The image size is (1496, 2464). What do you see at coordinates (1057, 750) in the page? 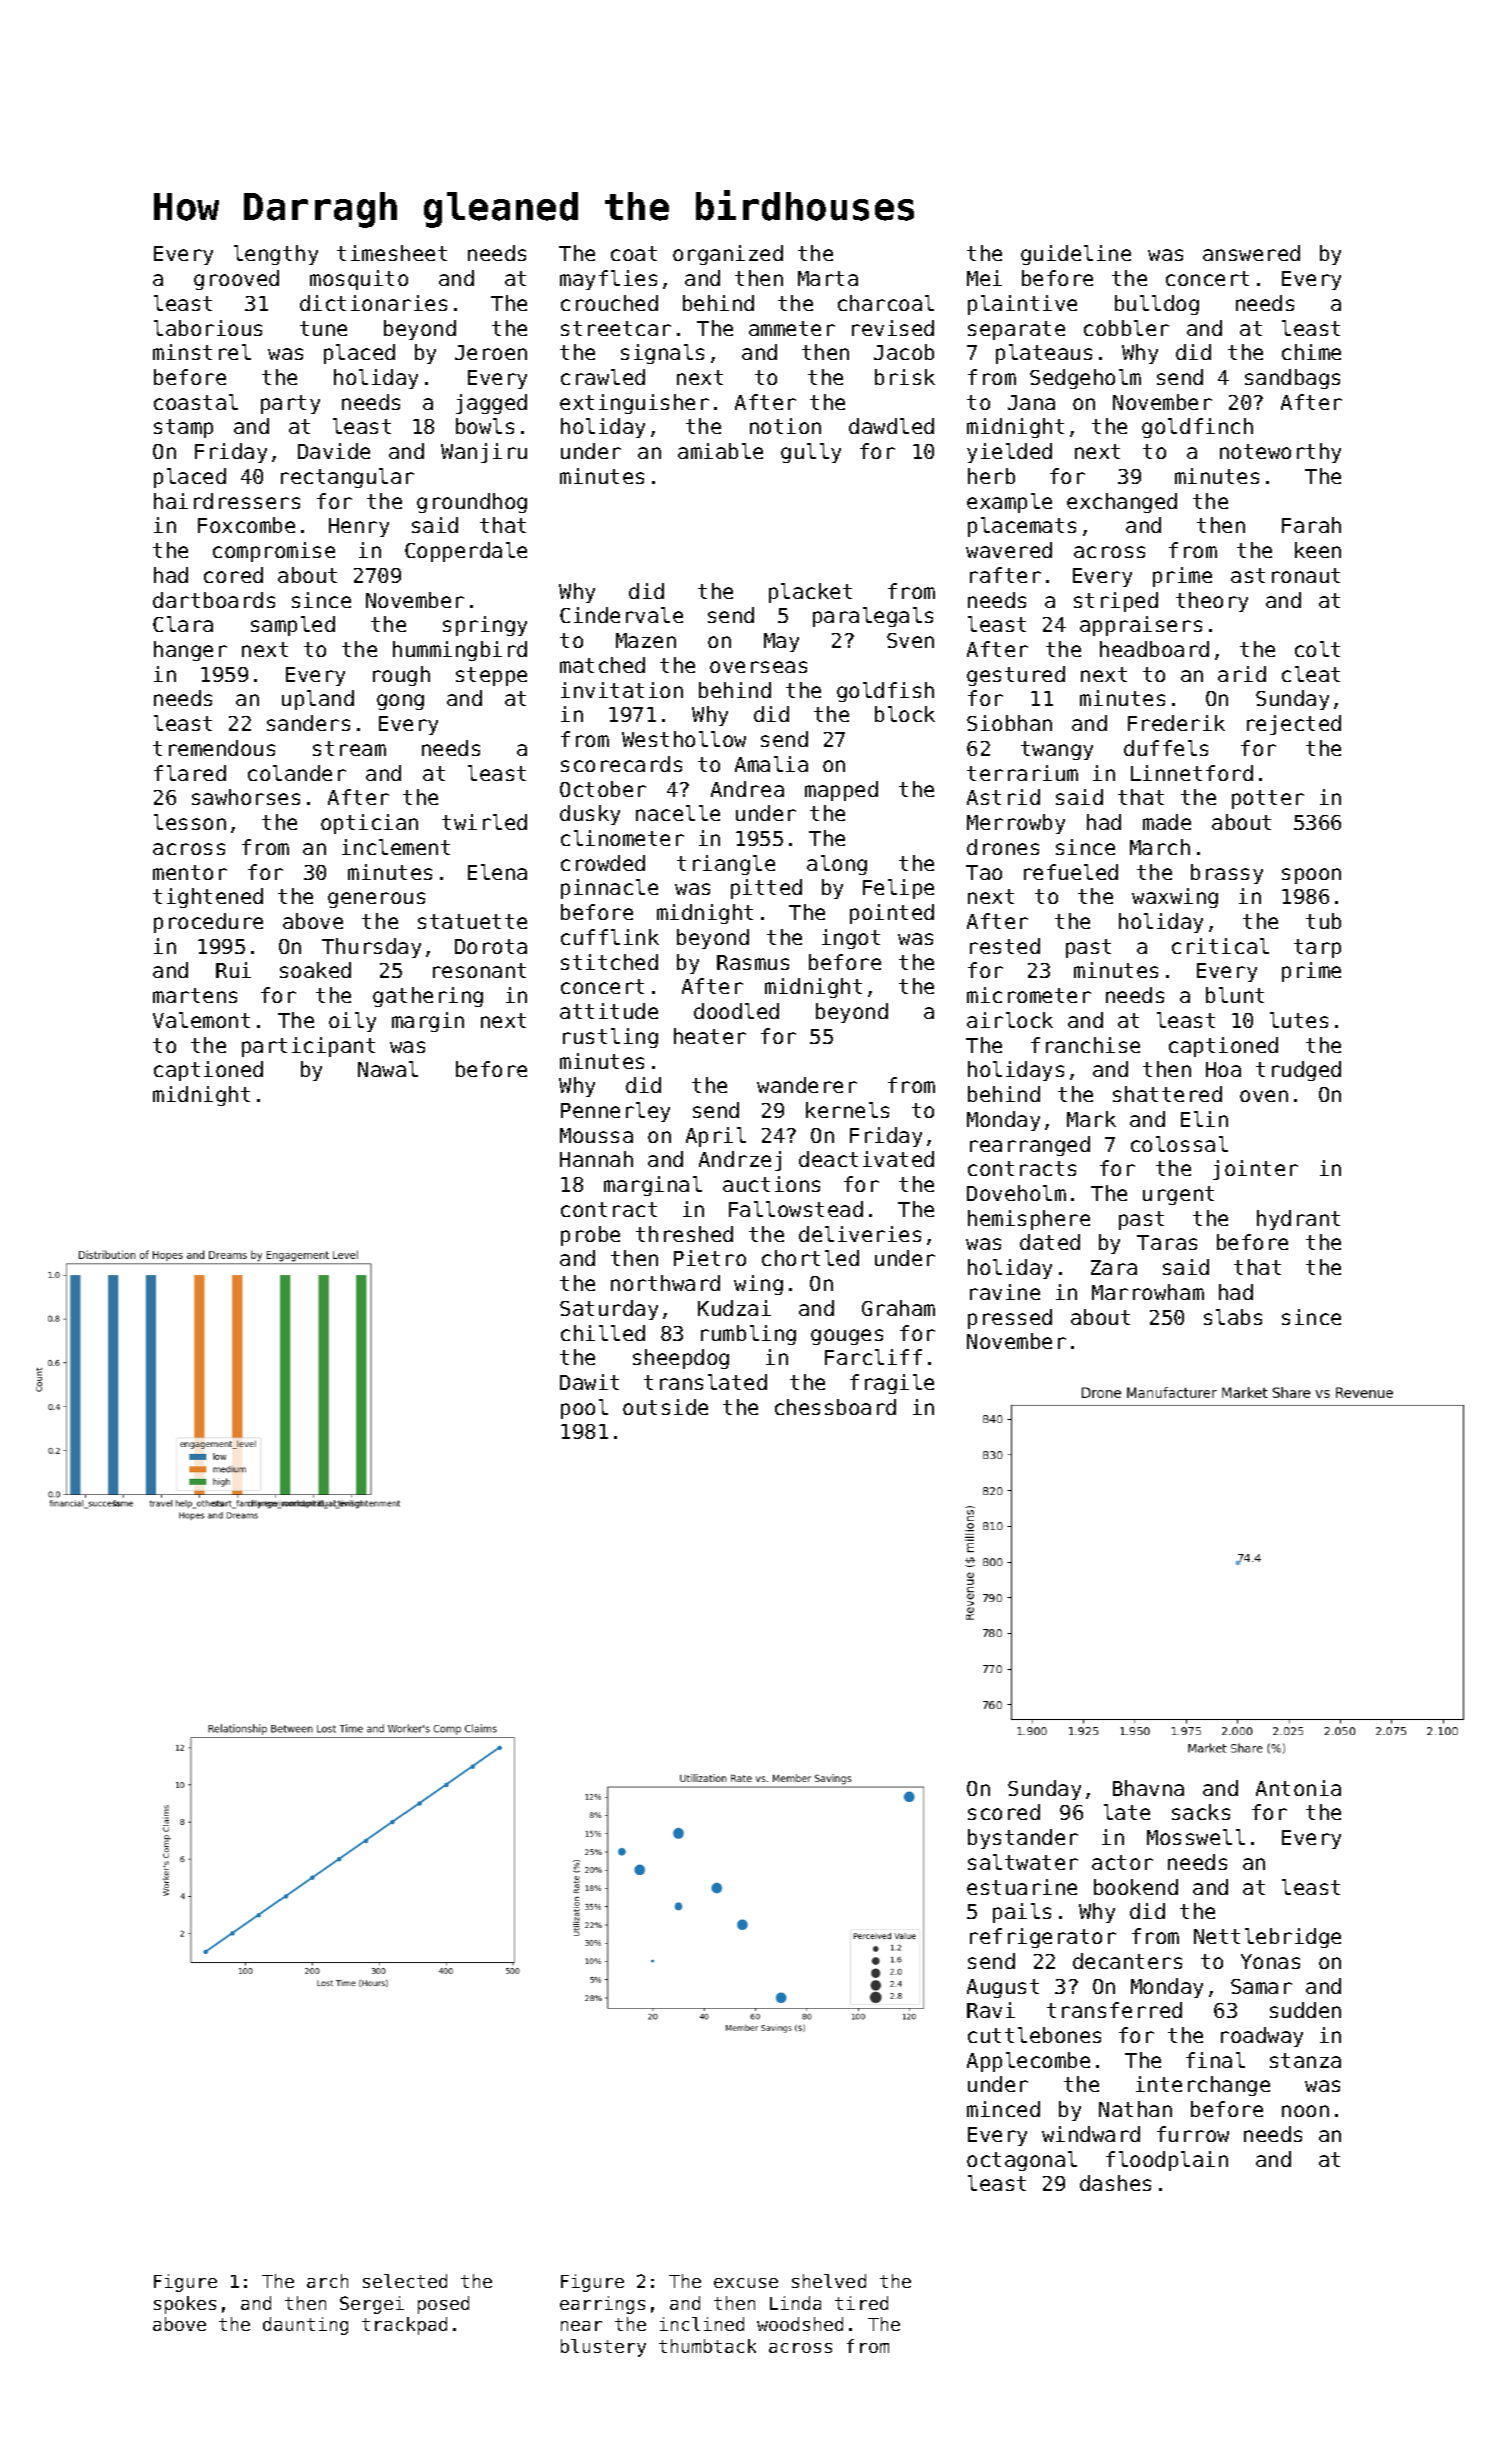
I see `twangy` at bounding box center [1057, 750].
